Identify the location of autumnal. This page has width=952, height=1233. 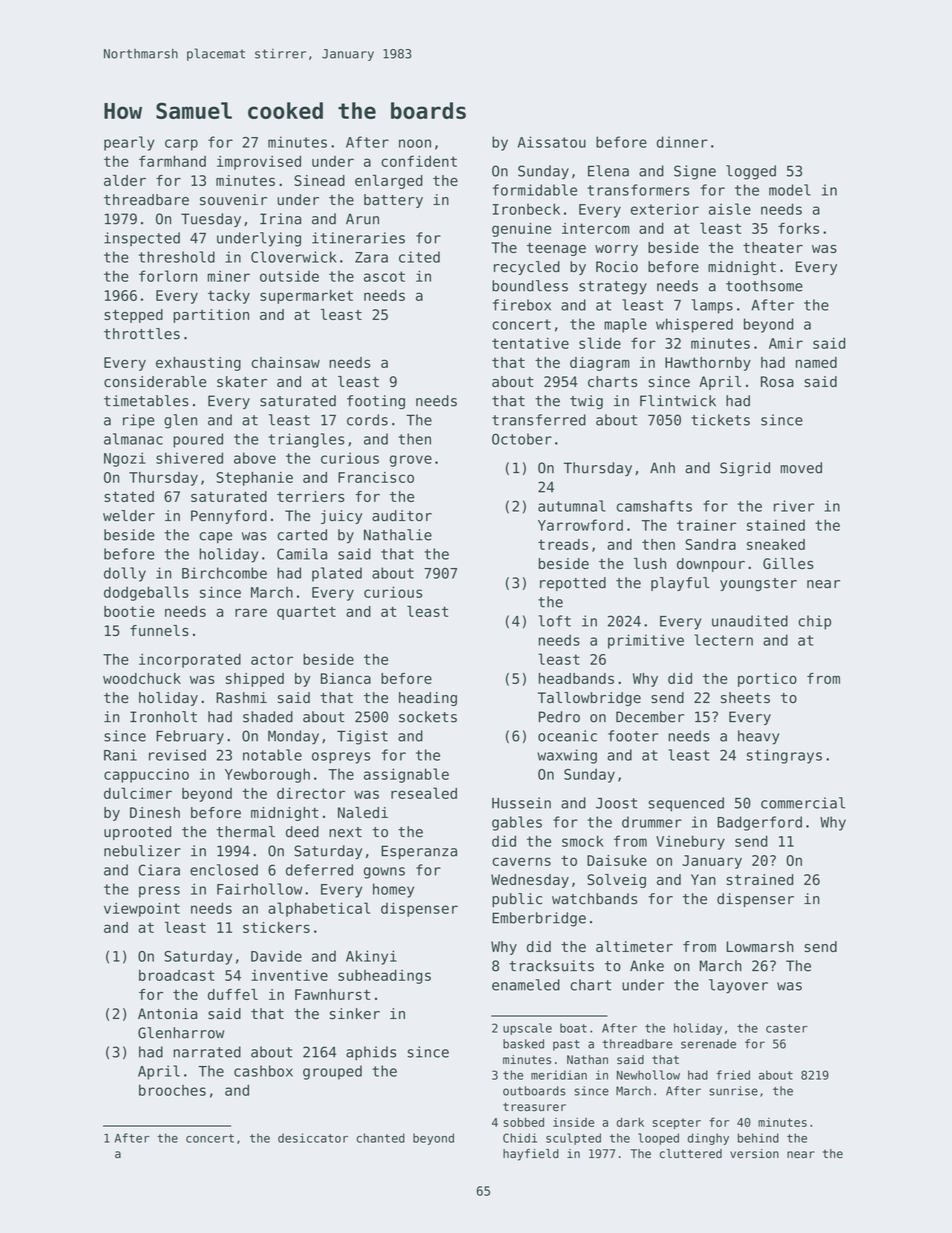
(572, 506).
